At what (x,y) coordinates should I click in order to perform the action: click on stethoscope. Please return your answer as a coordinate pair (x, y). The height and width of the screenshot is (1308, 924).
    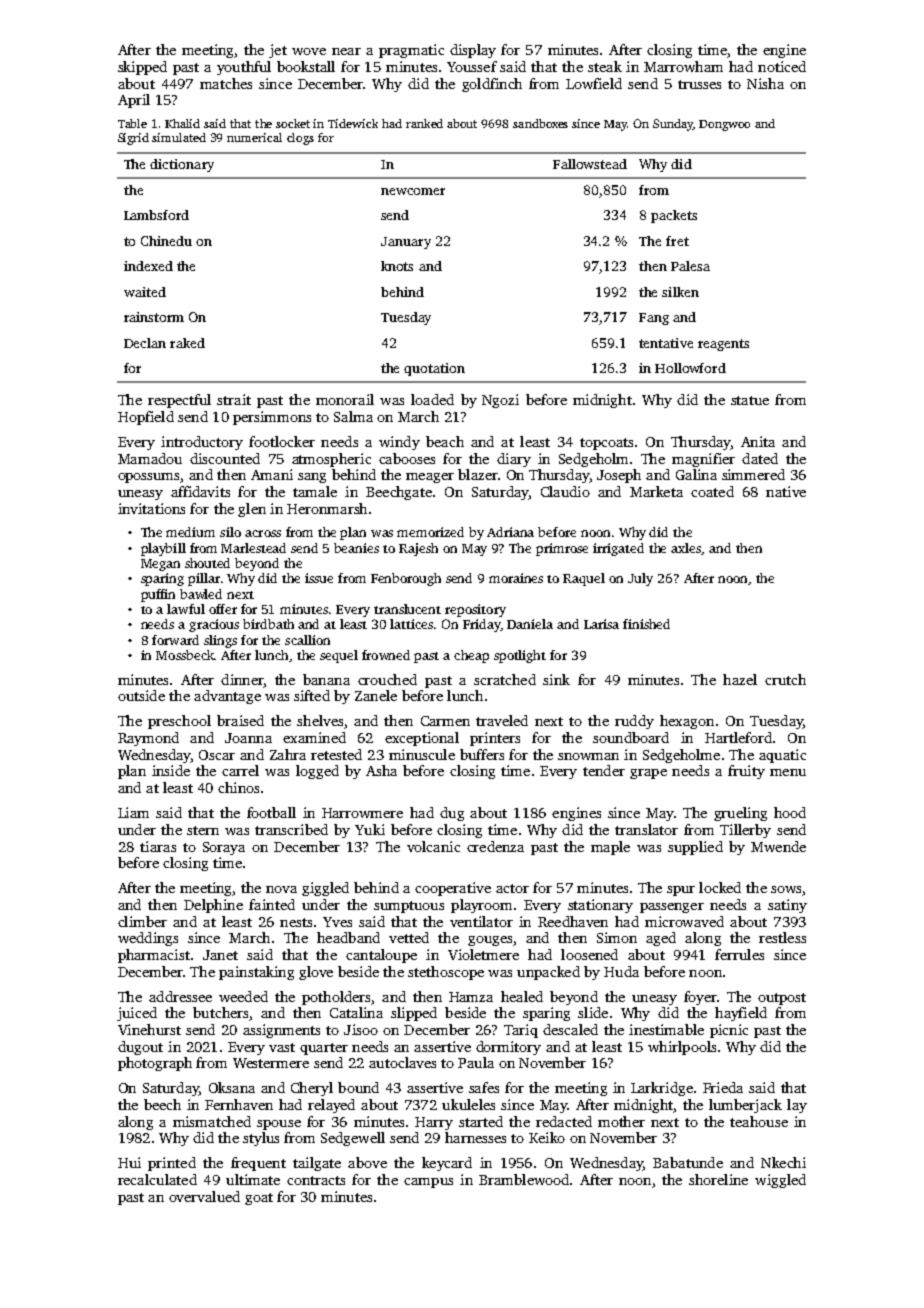
    Looking at the image, I should click on (446, 973).
